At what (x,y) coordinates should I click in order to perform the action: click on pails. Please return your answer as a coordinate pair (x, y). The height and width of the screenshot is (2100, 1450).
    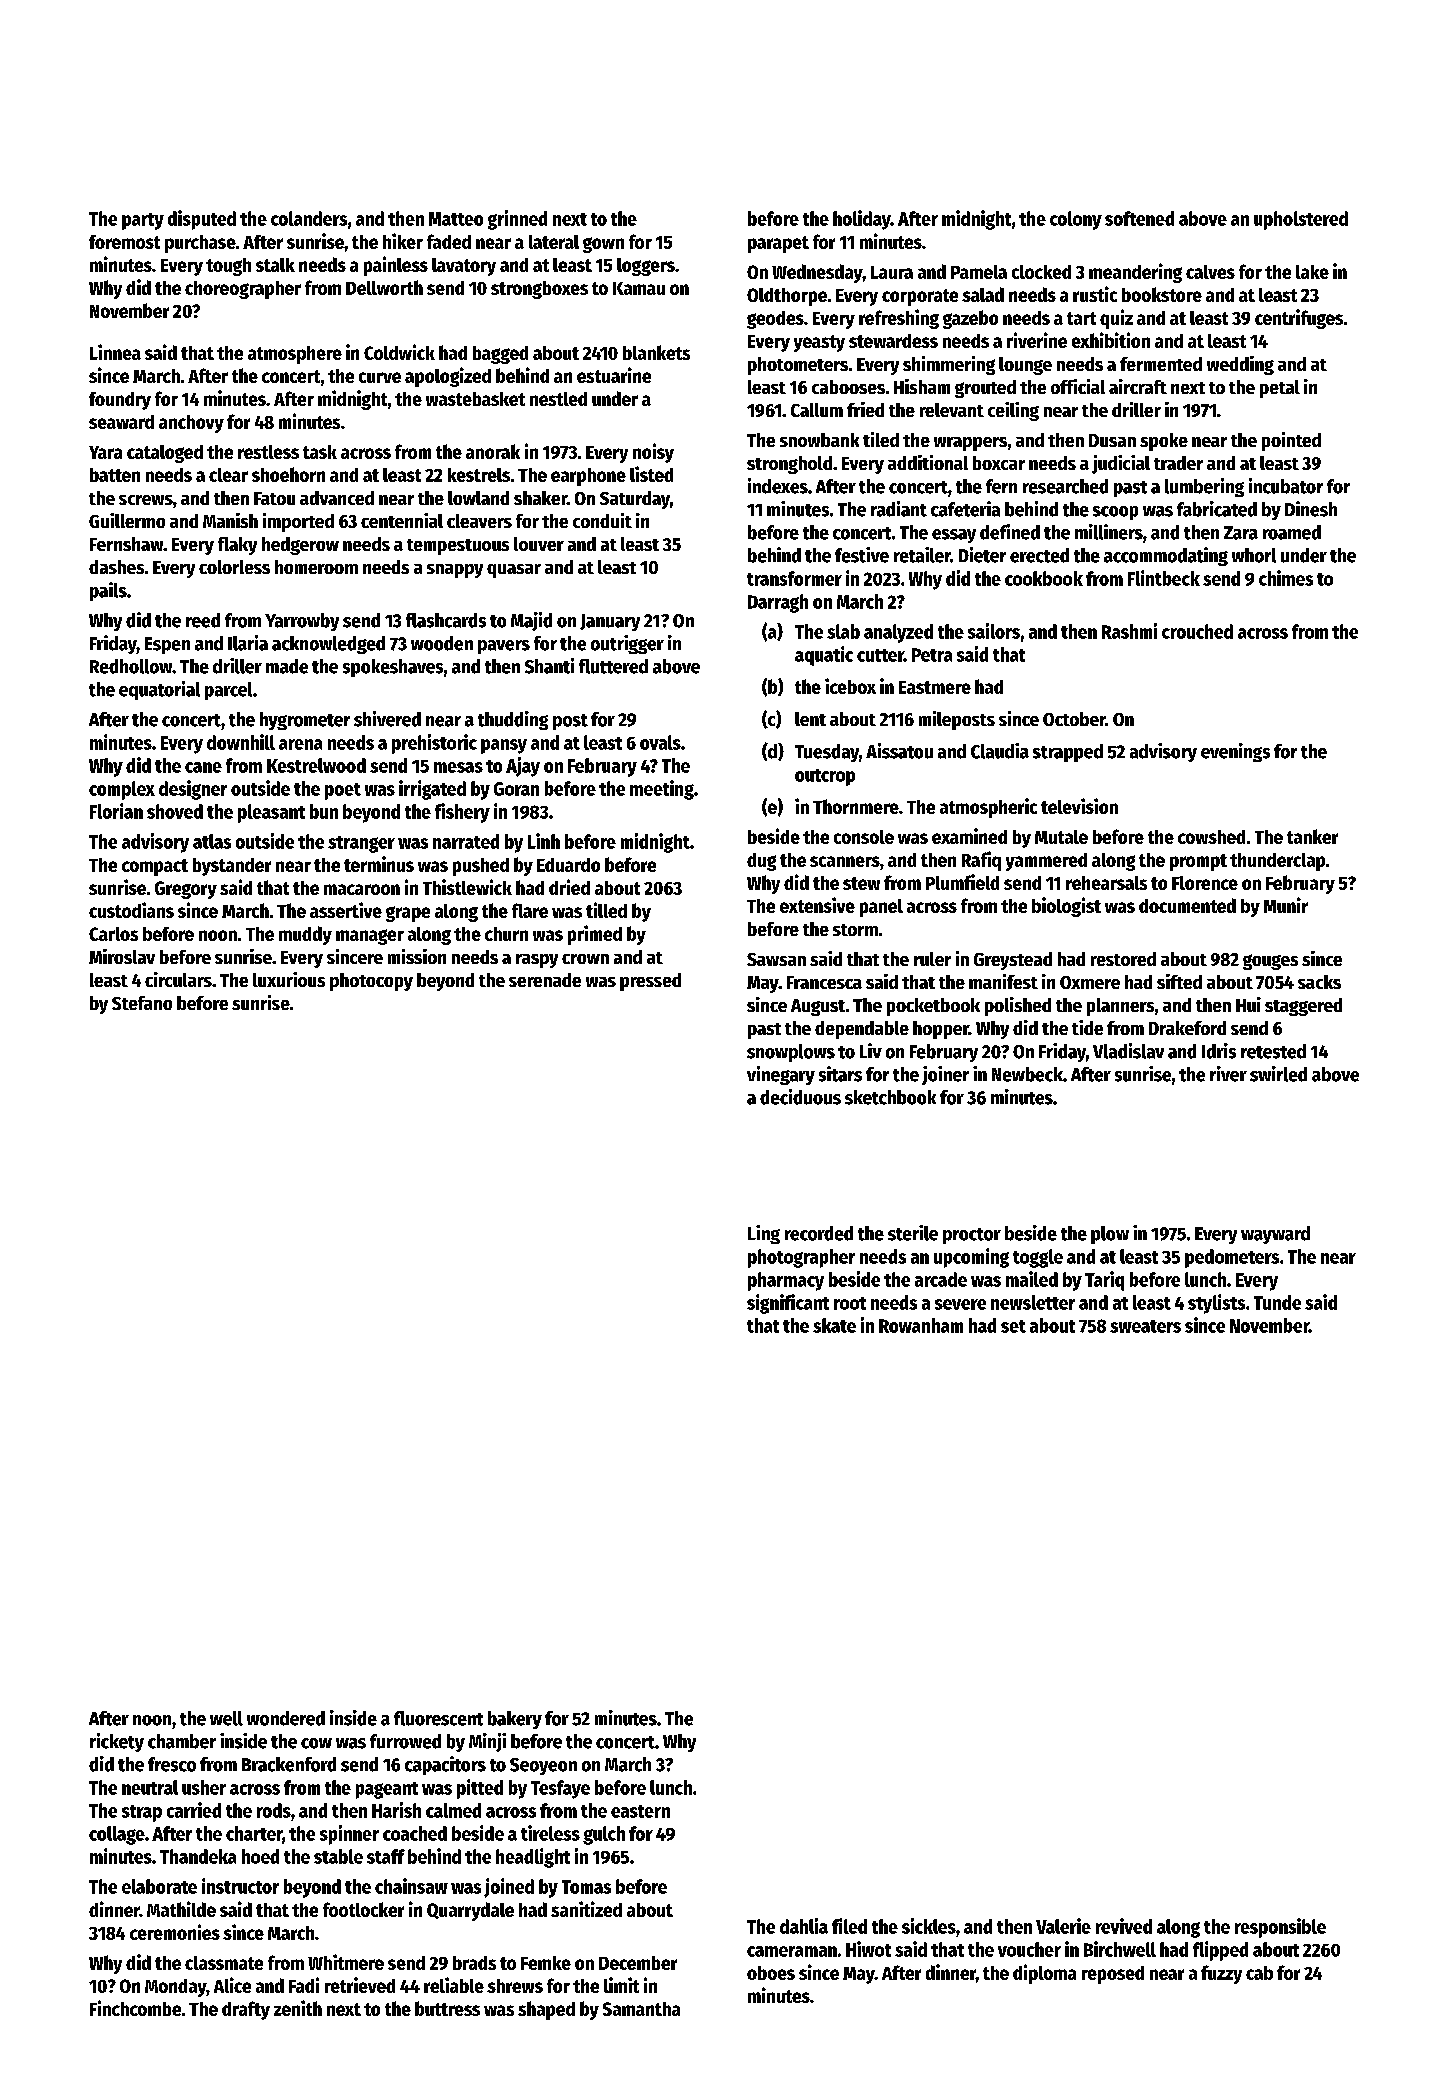
    Looking at the image, I should click on (108, 591).
